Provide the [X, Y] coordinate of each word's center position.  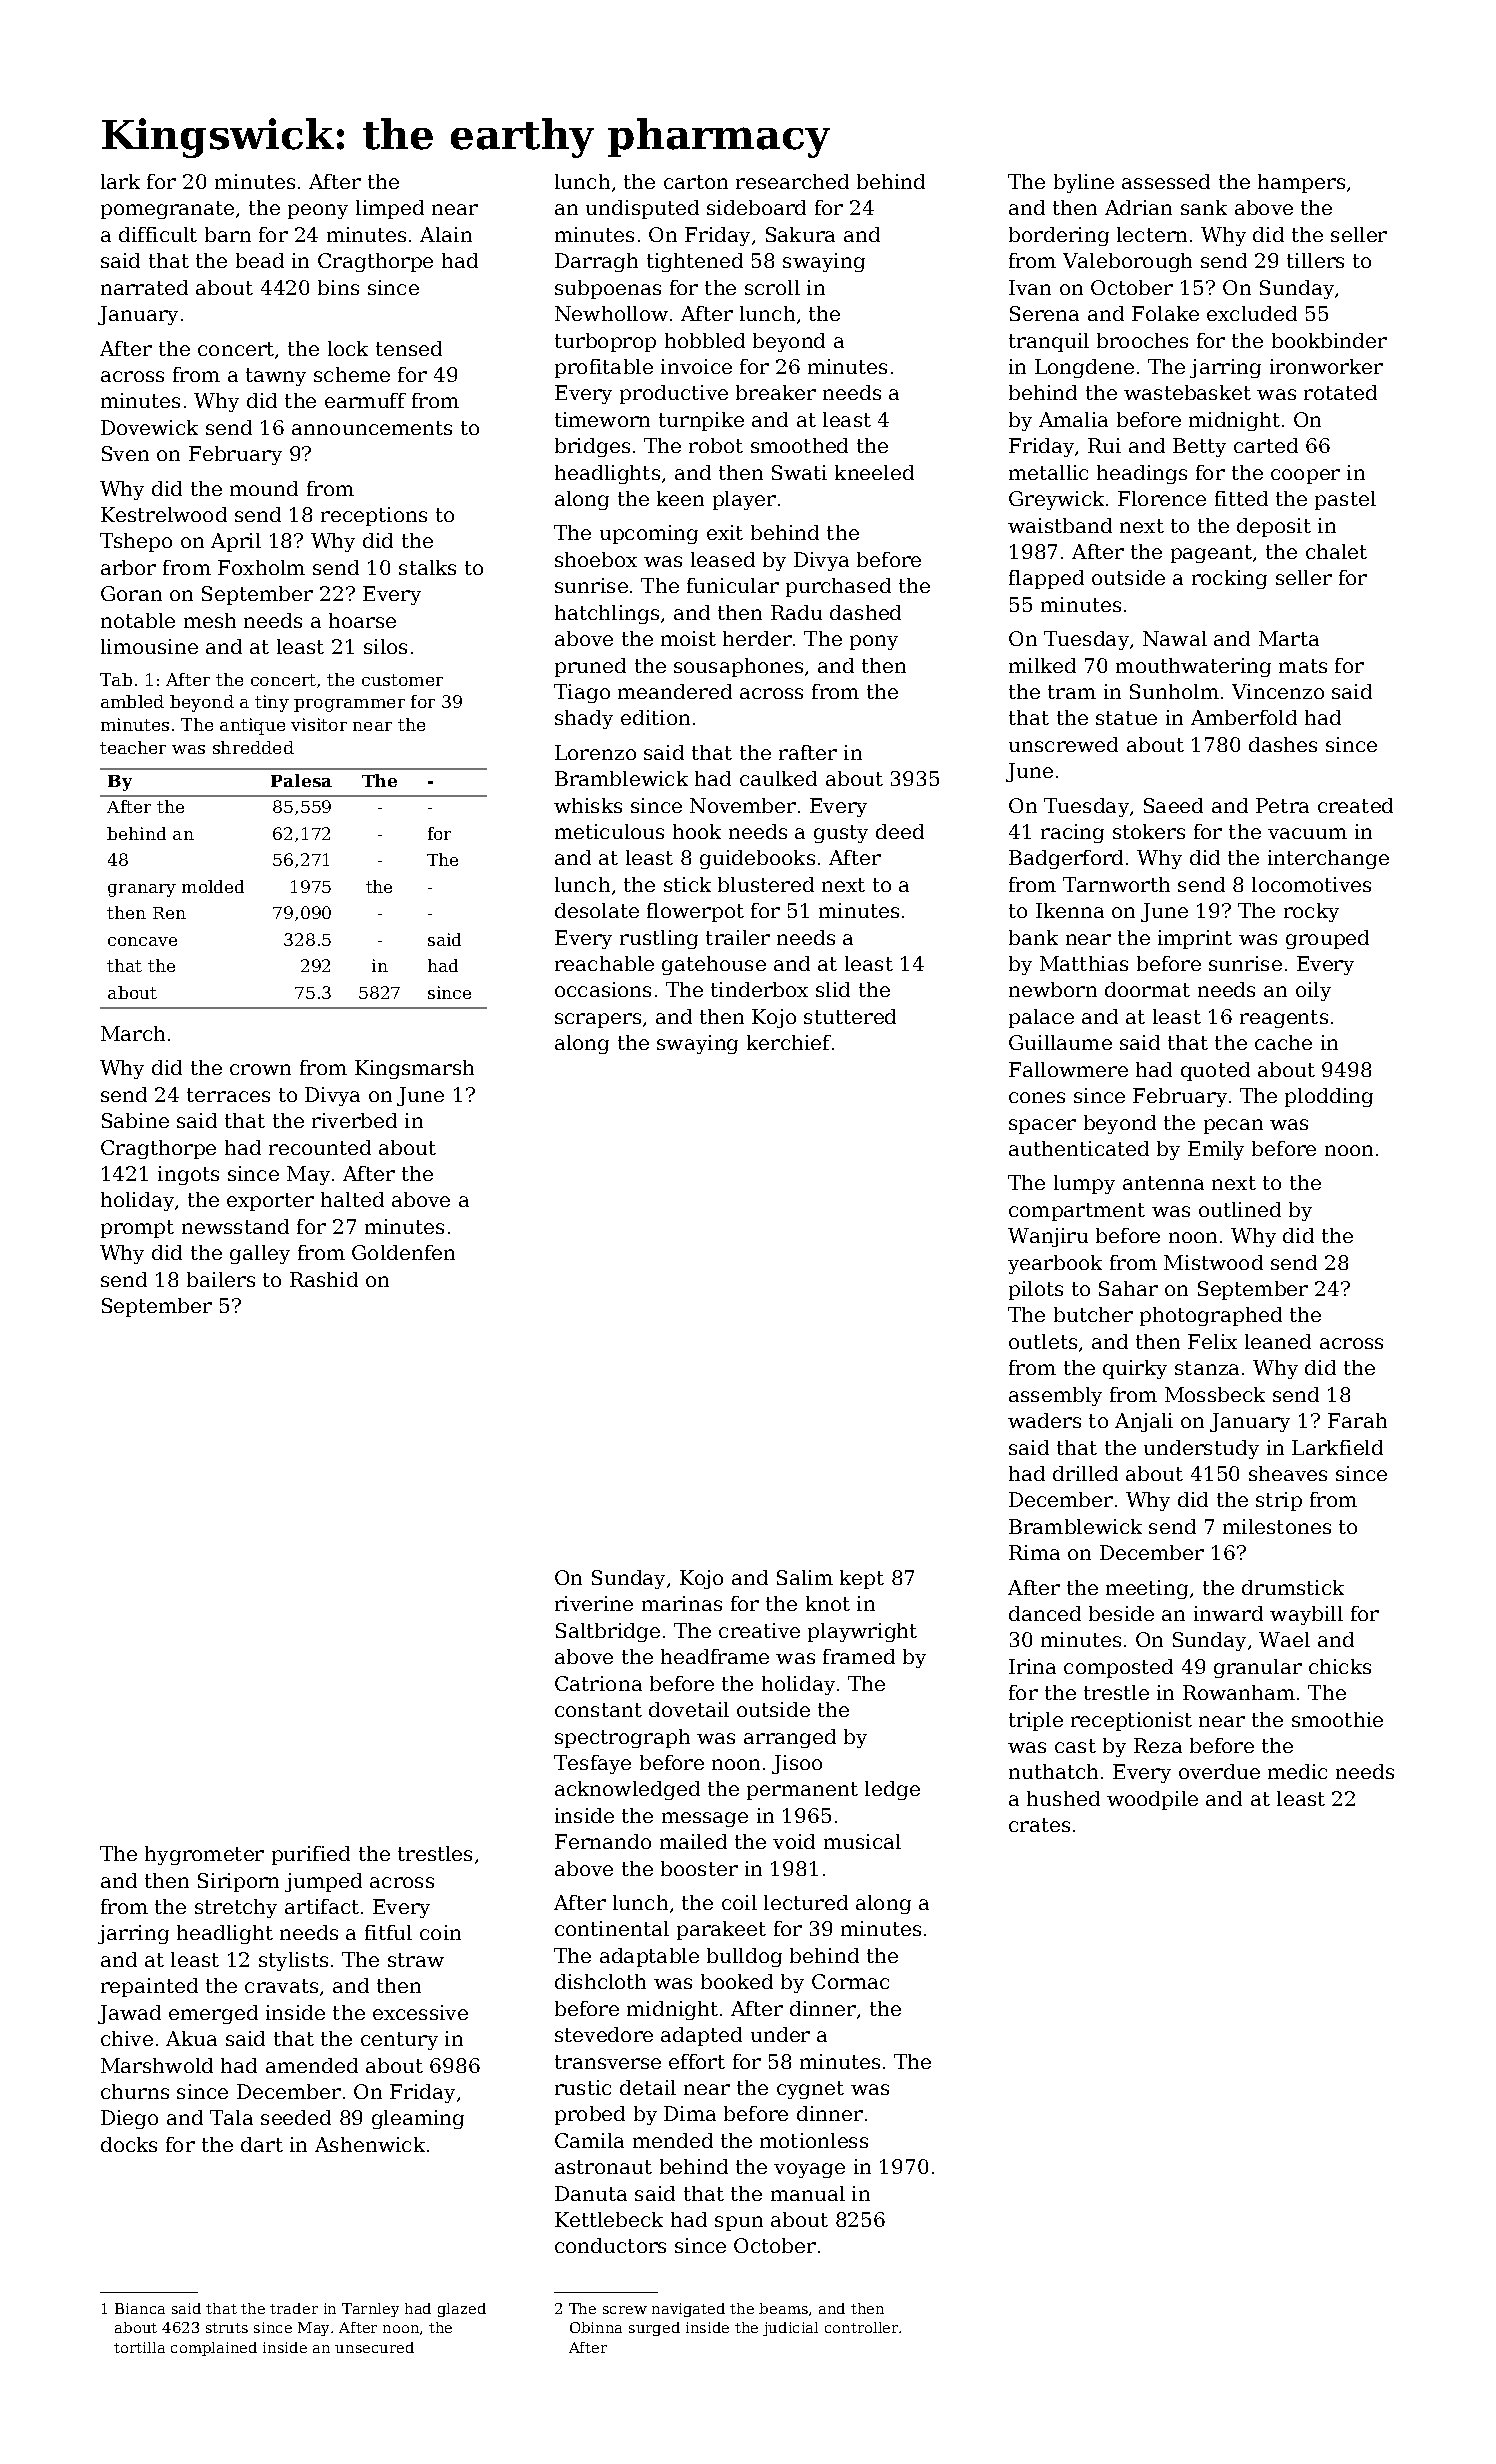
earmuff [365, 400]
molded [213, 886]
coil [739, 1902]
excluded [1252, 313]
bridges [592, 447]
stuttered [850, 1016]
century [399, 2041]
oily [1313, 991]
